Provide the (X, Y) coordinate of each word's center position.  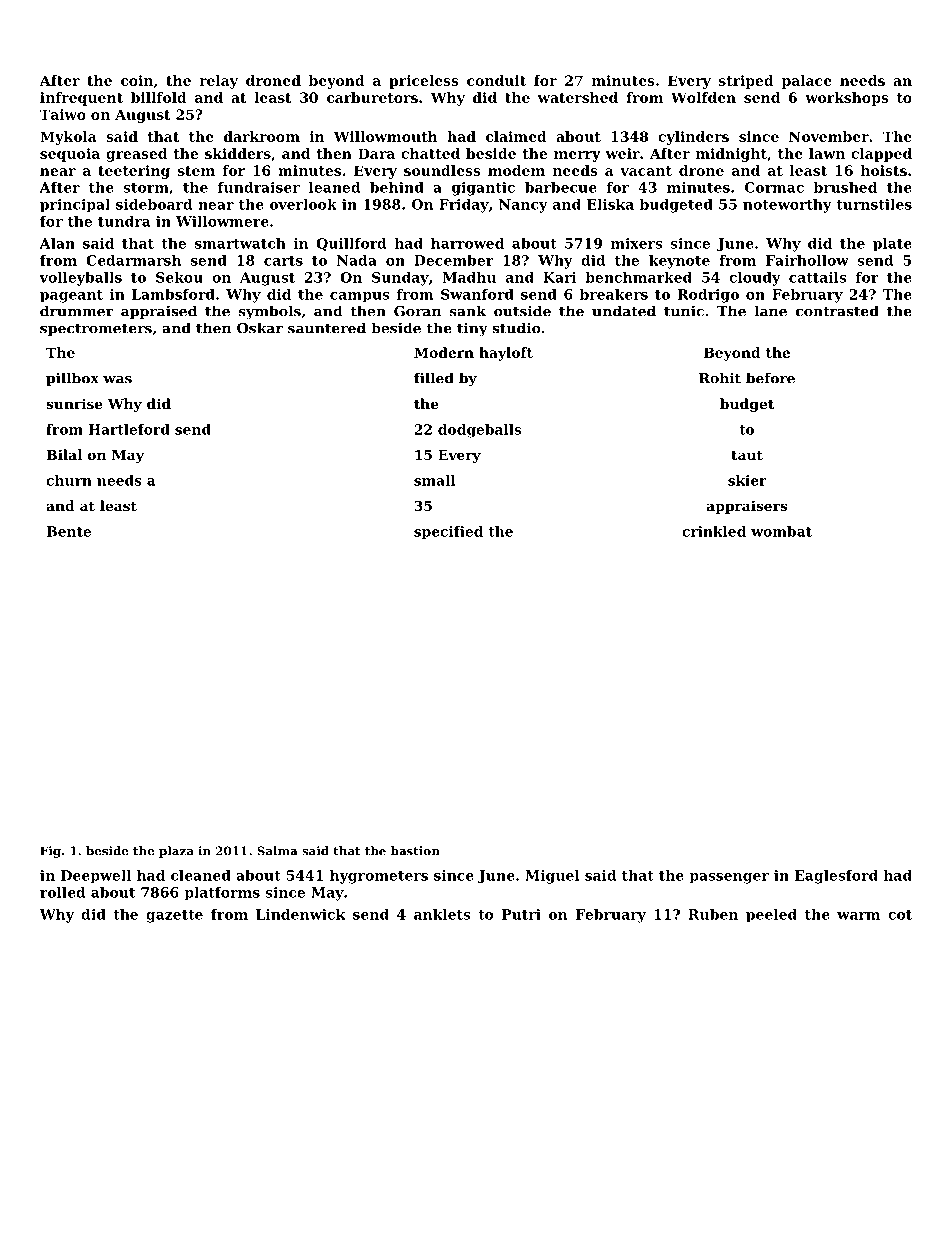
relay (219, 82)
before (770, 378)
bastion (415, 851)
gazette (174, 916)
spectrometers (96, 329)
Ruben (713, 914)
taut (747, 455)
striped (746, 82)
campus (360, 297)
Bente (69, 531)
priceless (424, 82)
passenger (729, 878)
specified (448, 533)
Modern (444, 352)
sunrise (74, 403)
